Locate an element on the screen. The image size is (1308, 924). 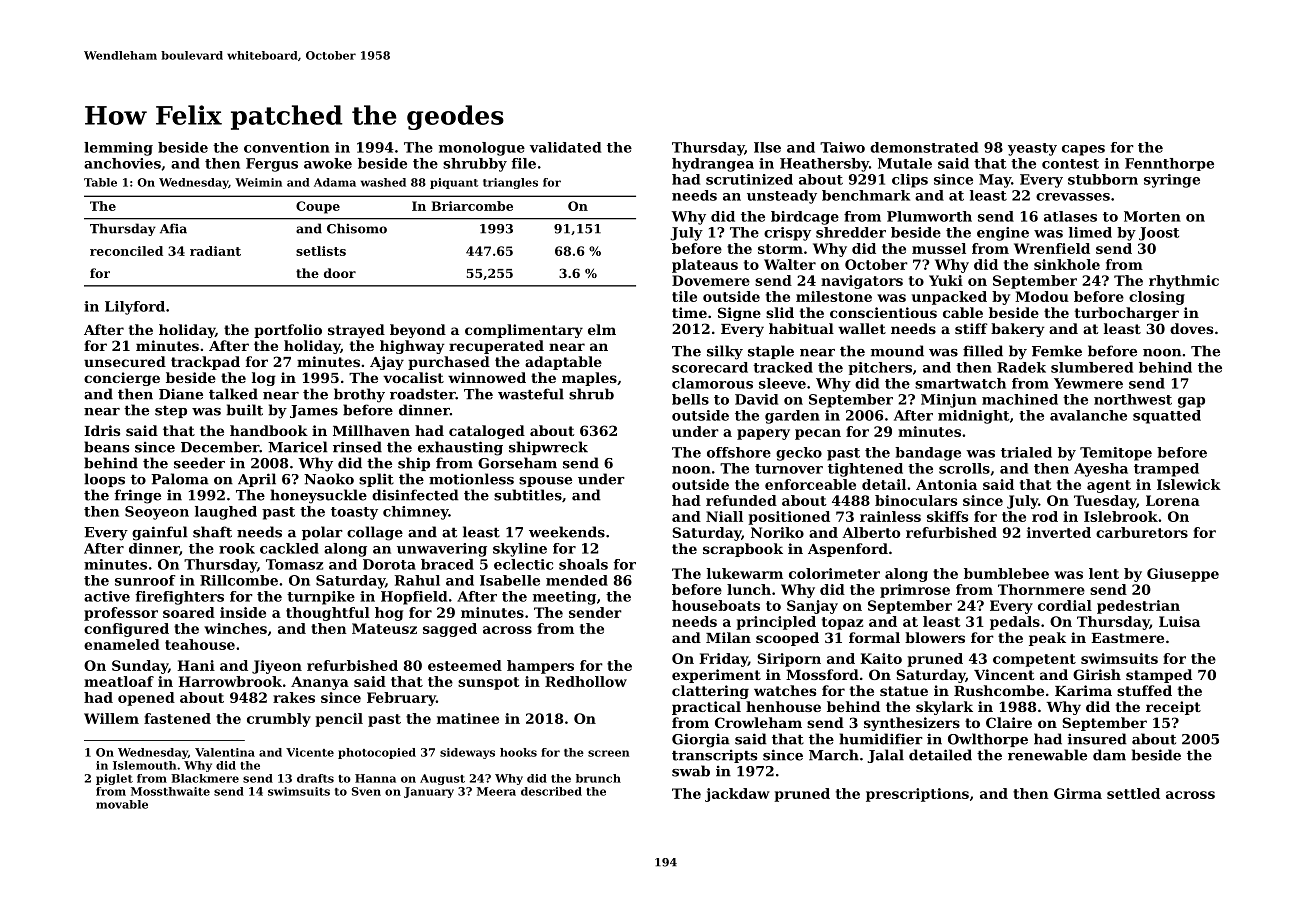
Islemouth is located at coordinates (144, 765).
